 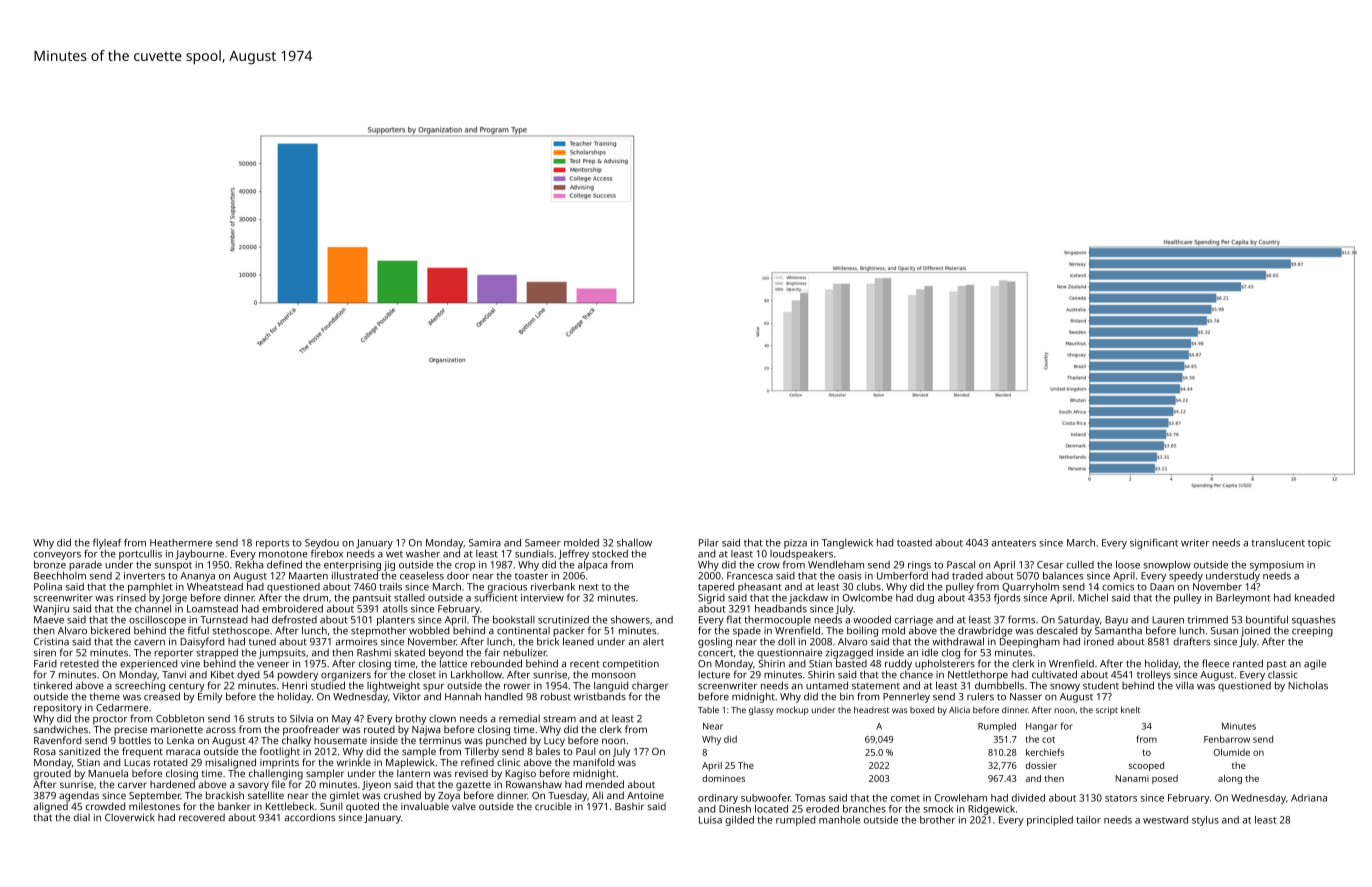 What do you see at coordinates (991, 810) in the document?
I see `Ridgewick` at bounding box center [991, 810].
